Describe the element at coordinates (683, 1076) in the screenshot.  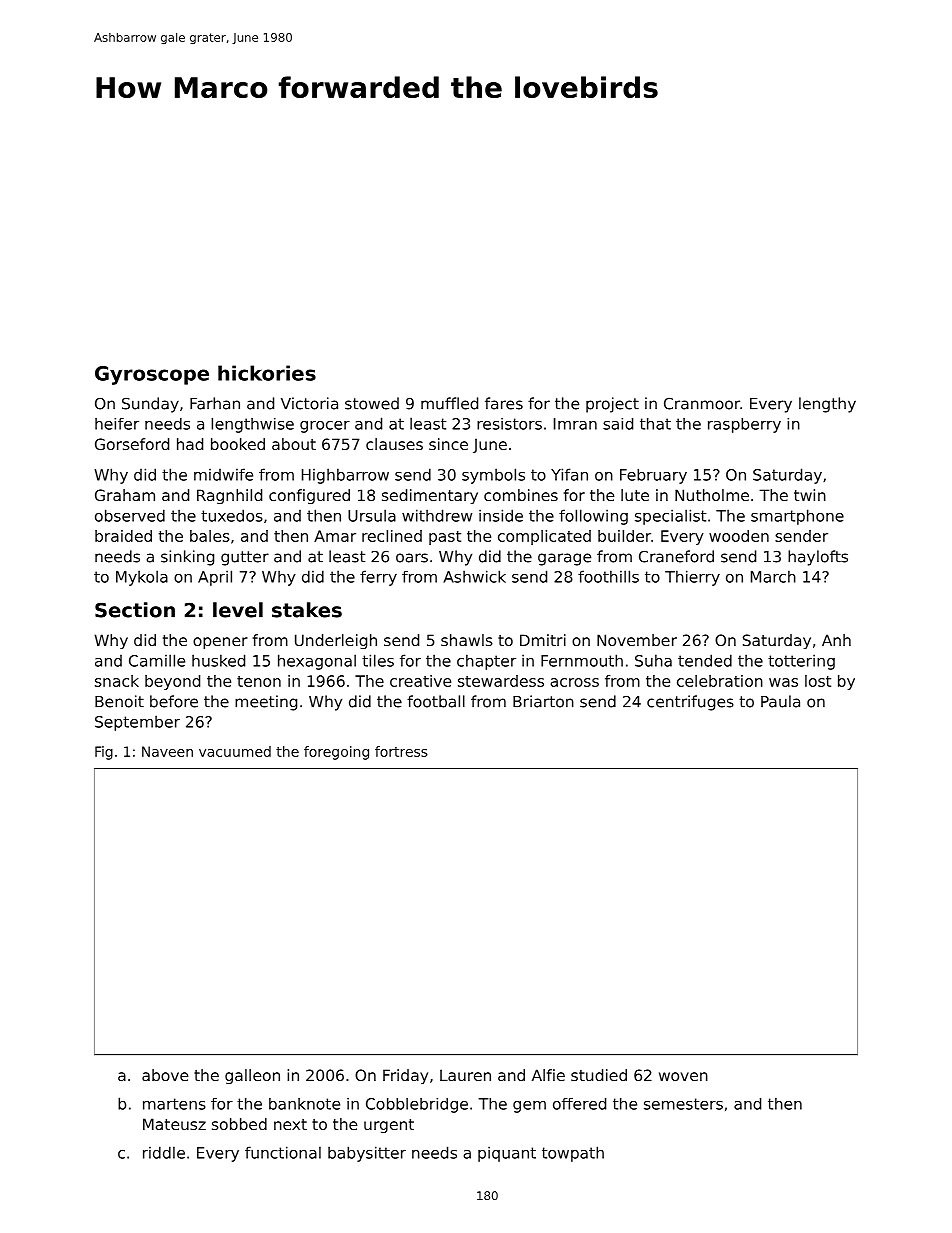
I see `woven` at that location.
